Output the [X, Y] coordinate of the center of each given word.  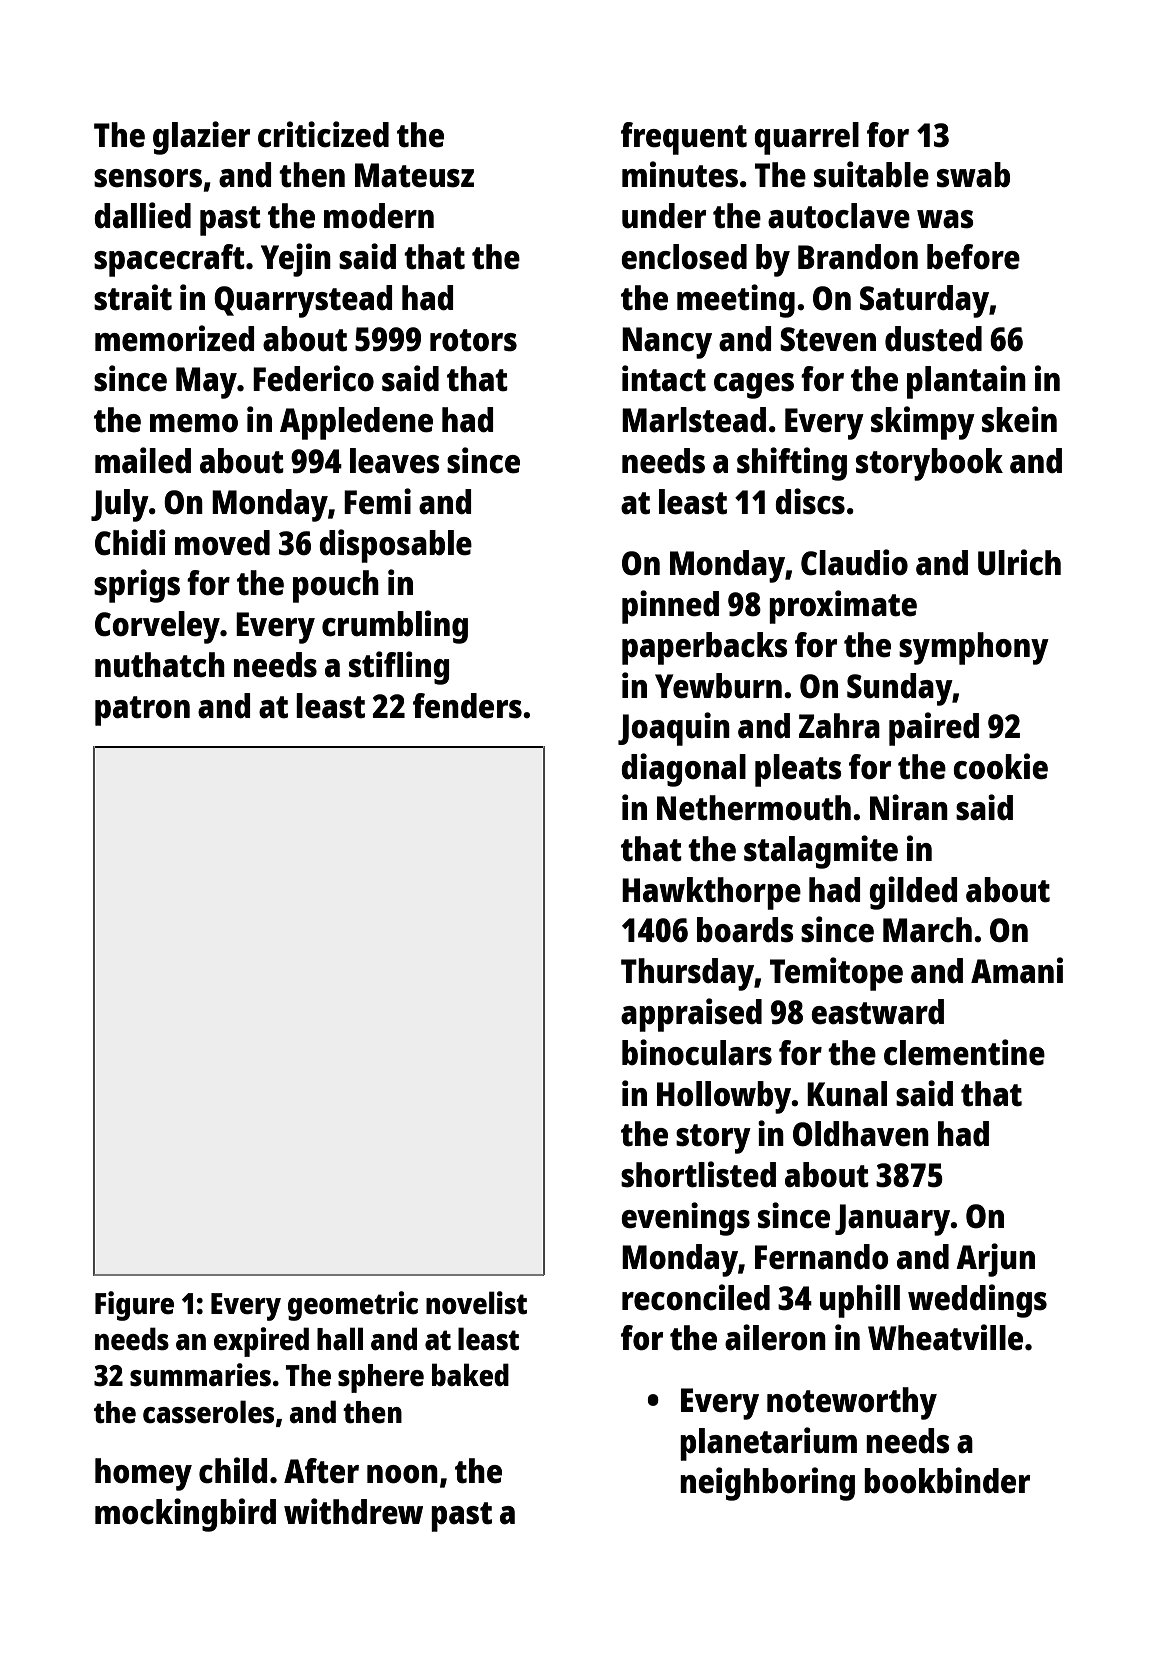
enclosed [684, 257]
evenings [685, 1219]
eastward [877, 1012]
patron [142, 711]
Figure [134, 1306]
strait [133, 297]
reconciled [696, 1297]
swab [973, 175]
